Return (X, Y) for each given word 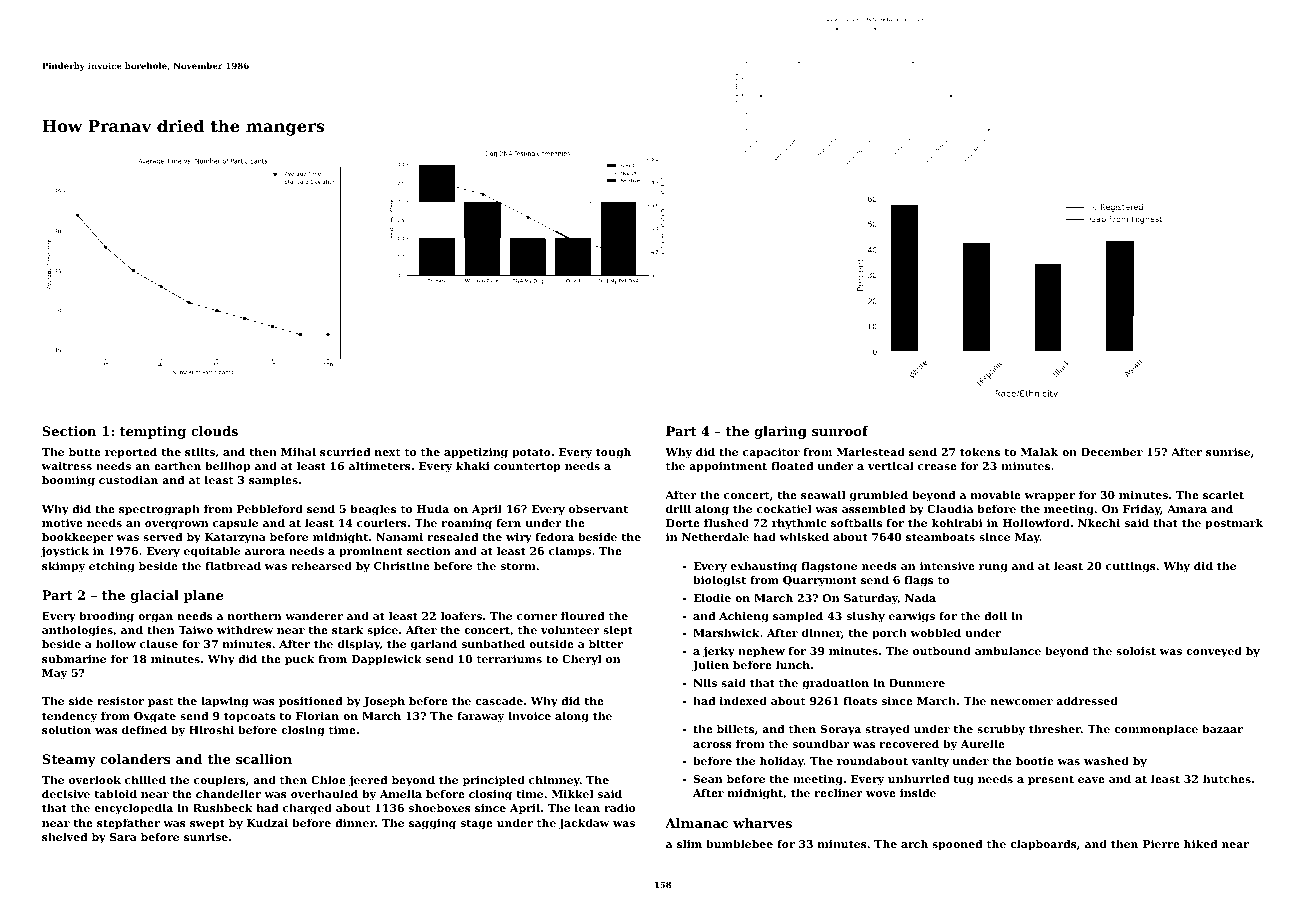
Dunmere (917, 683)
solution (66, 729)
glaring (780, 432)
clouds (214, 431)
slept (618, 631)
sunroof (840, 431)
